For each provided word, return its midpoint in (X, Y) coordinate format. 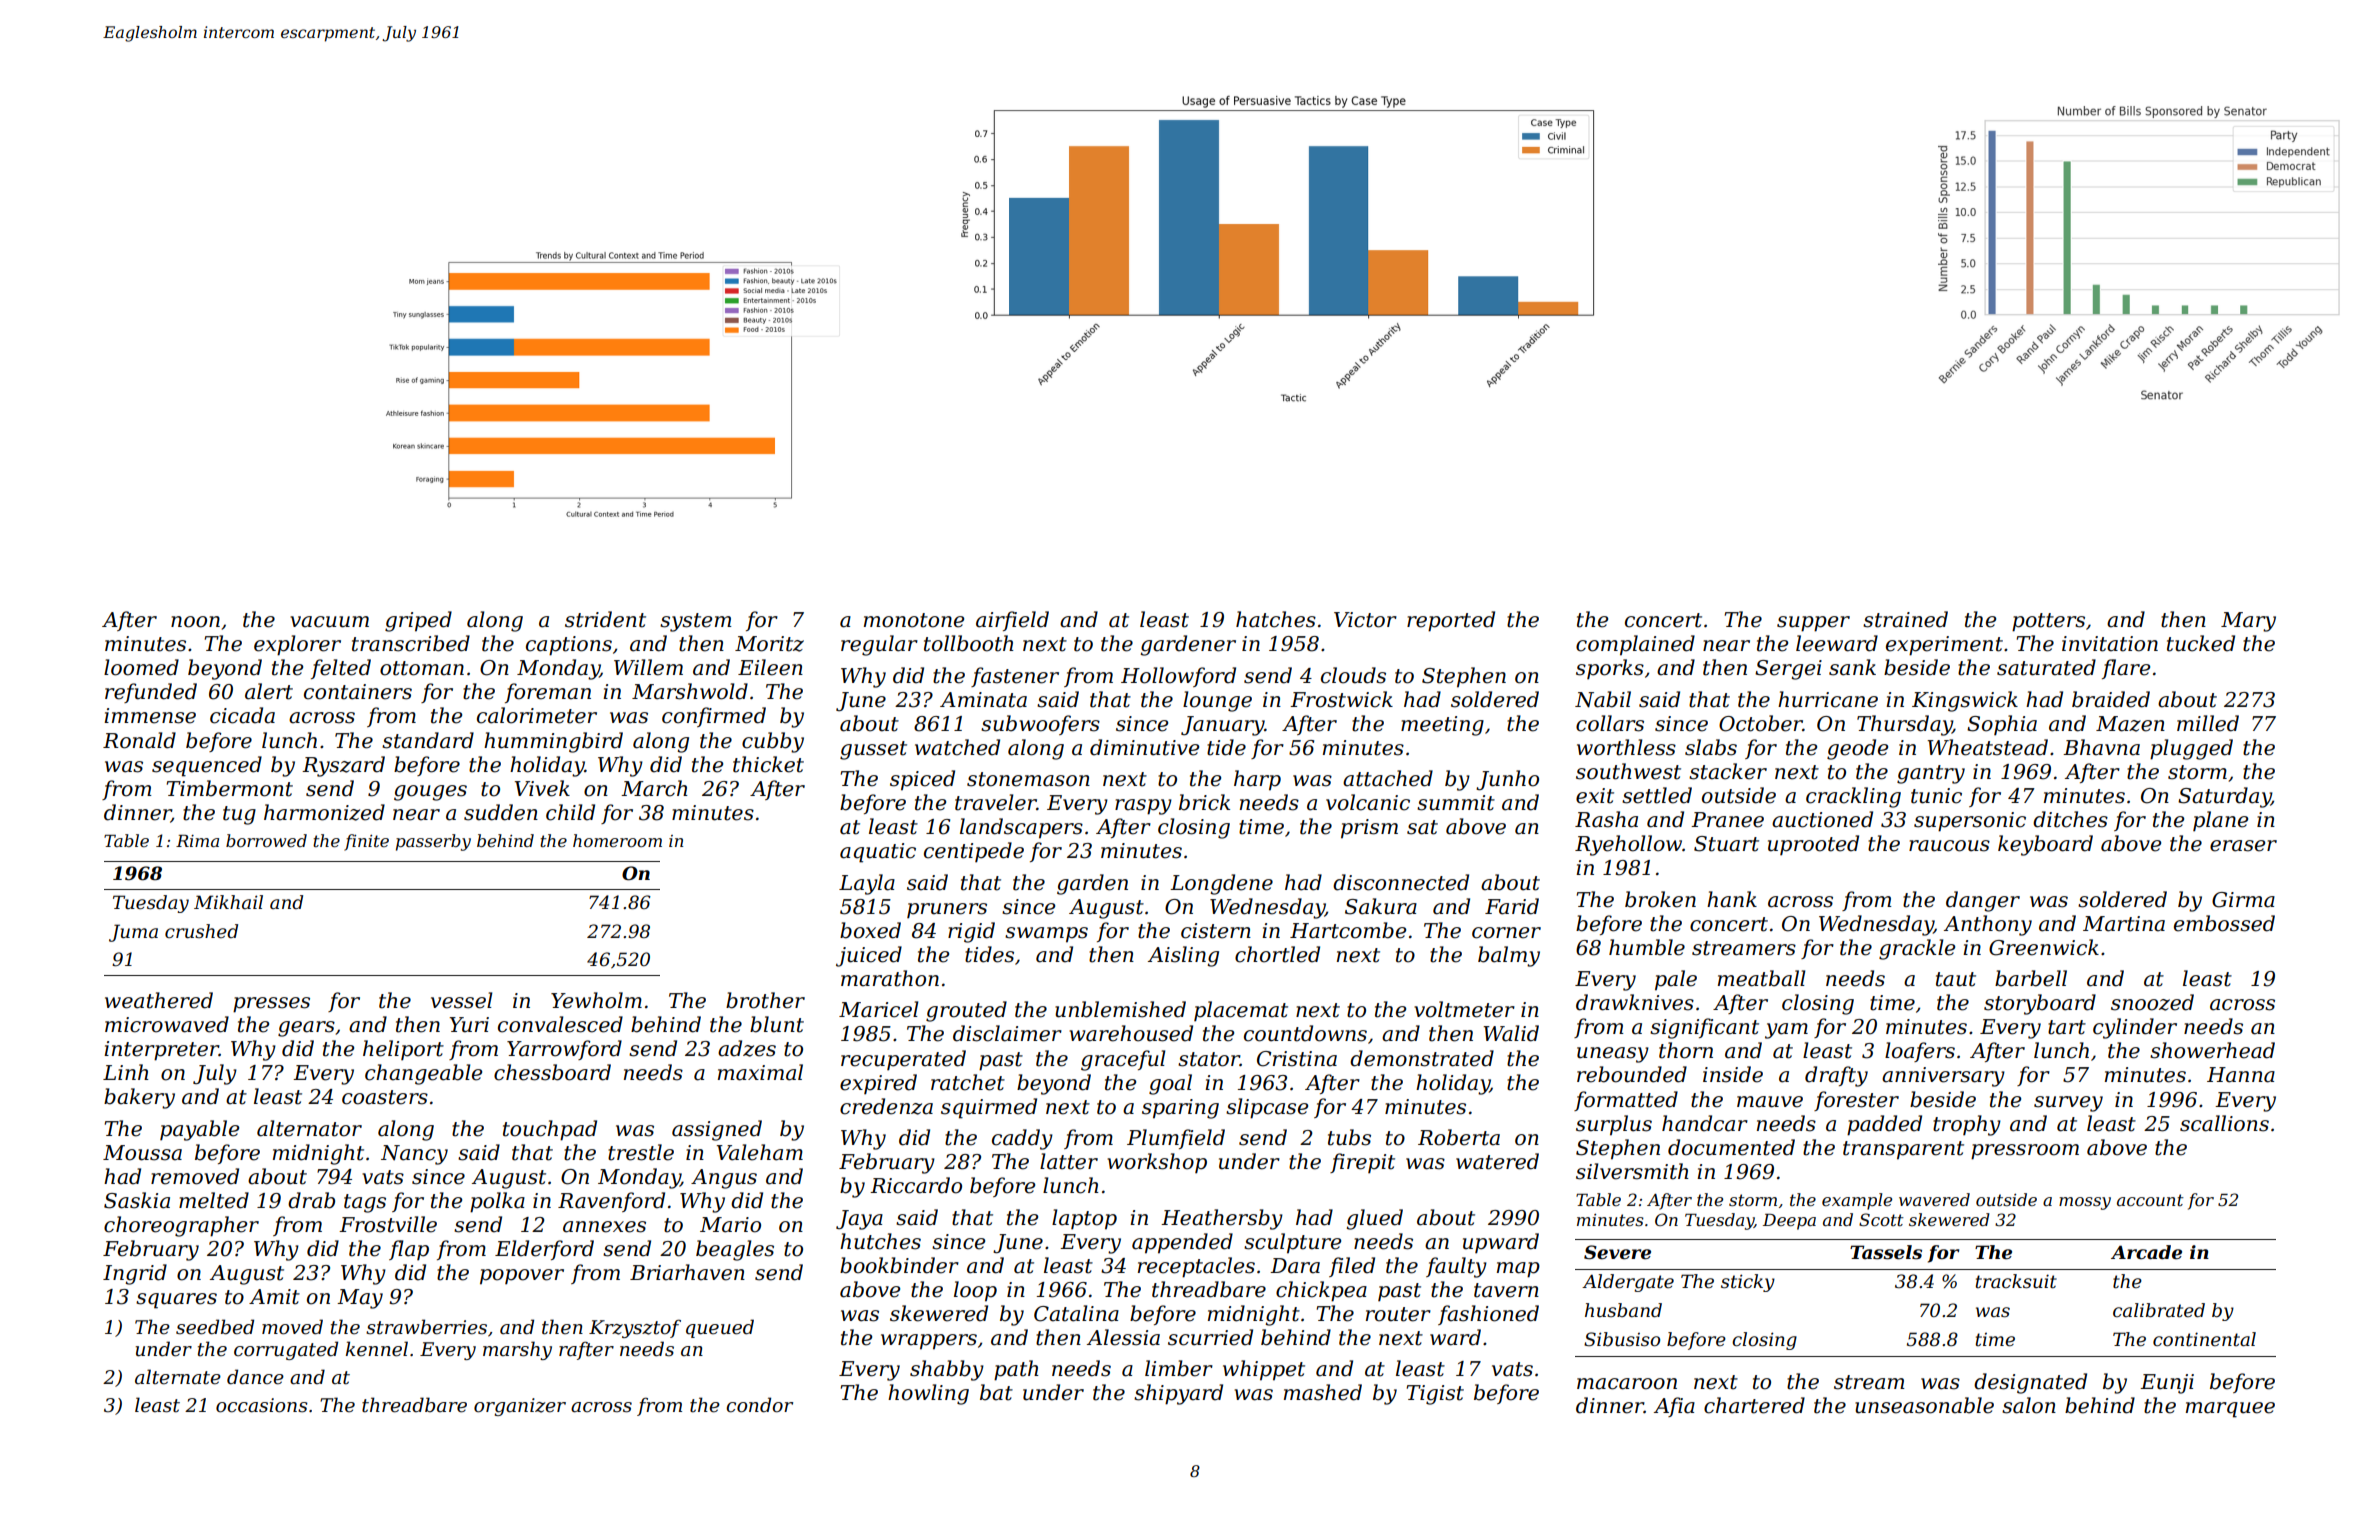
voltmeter (1464, 1009)
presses (271, 1005)
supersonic (1970, 822)
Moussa (142, 1153)
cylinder (2135, 1028)
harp (1257, 780)
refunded (151, 693)
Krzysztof (635, 1328)
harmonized (324, 812)
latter (1069, 1161)
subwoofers (1040, 725)
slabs (1711, 747)
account (2150, 1200)
